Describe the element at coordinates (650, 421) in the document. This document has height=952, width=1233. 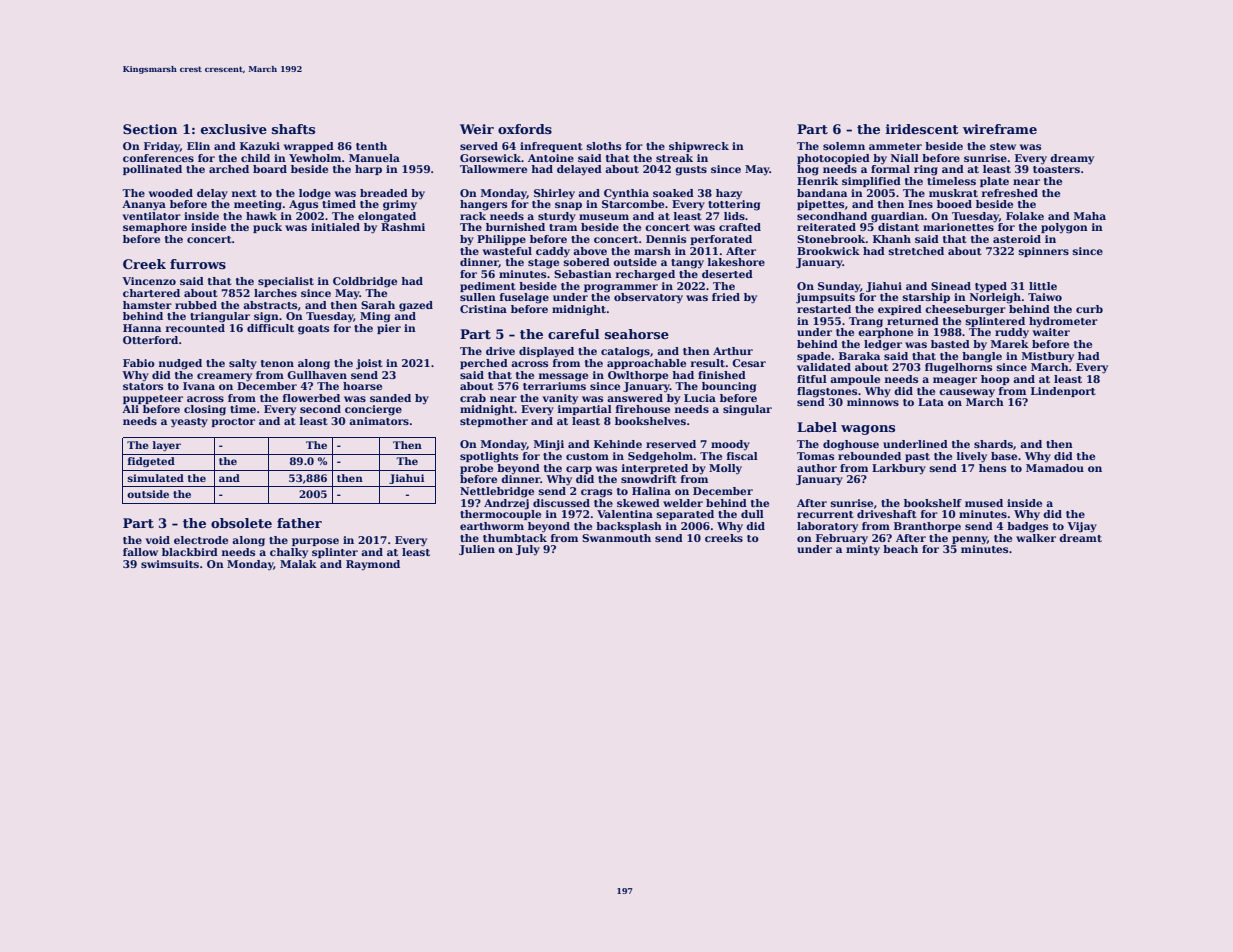
I see `bookshelves` at that location.
